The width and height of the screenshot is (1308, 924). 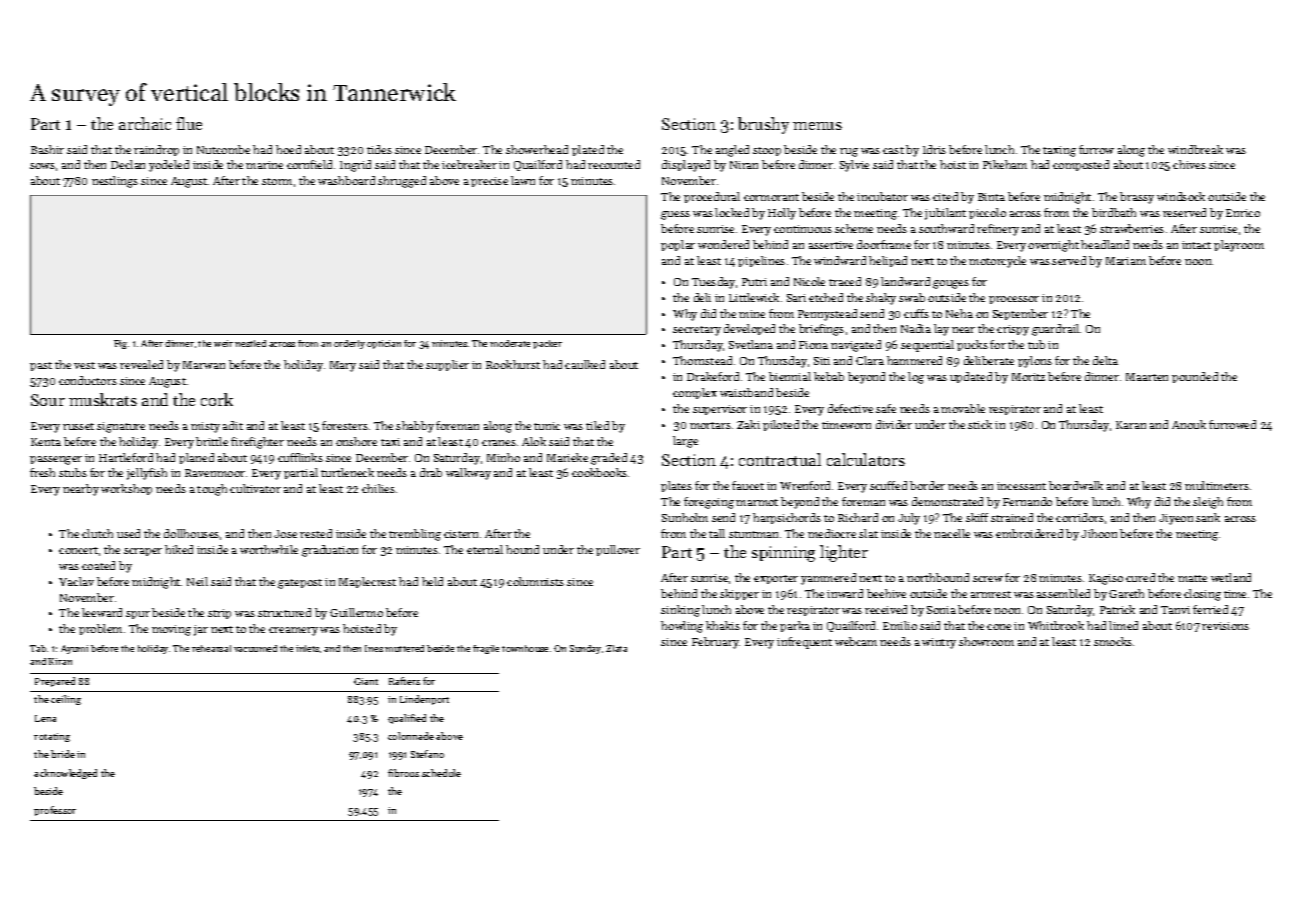 What do you see at coordinates (1239, 246) in the screenshot?
I see `playroom` at bounding box center [1239, 246].
